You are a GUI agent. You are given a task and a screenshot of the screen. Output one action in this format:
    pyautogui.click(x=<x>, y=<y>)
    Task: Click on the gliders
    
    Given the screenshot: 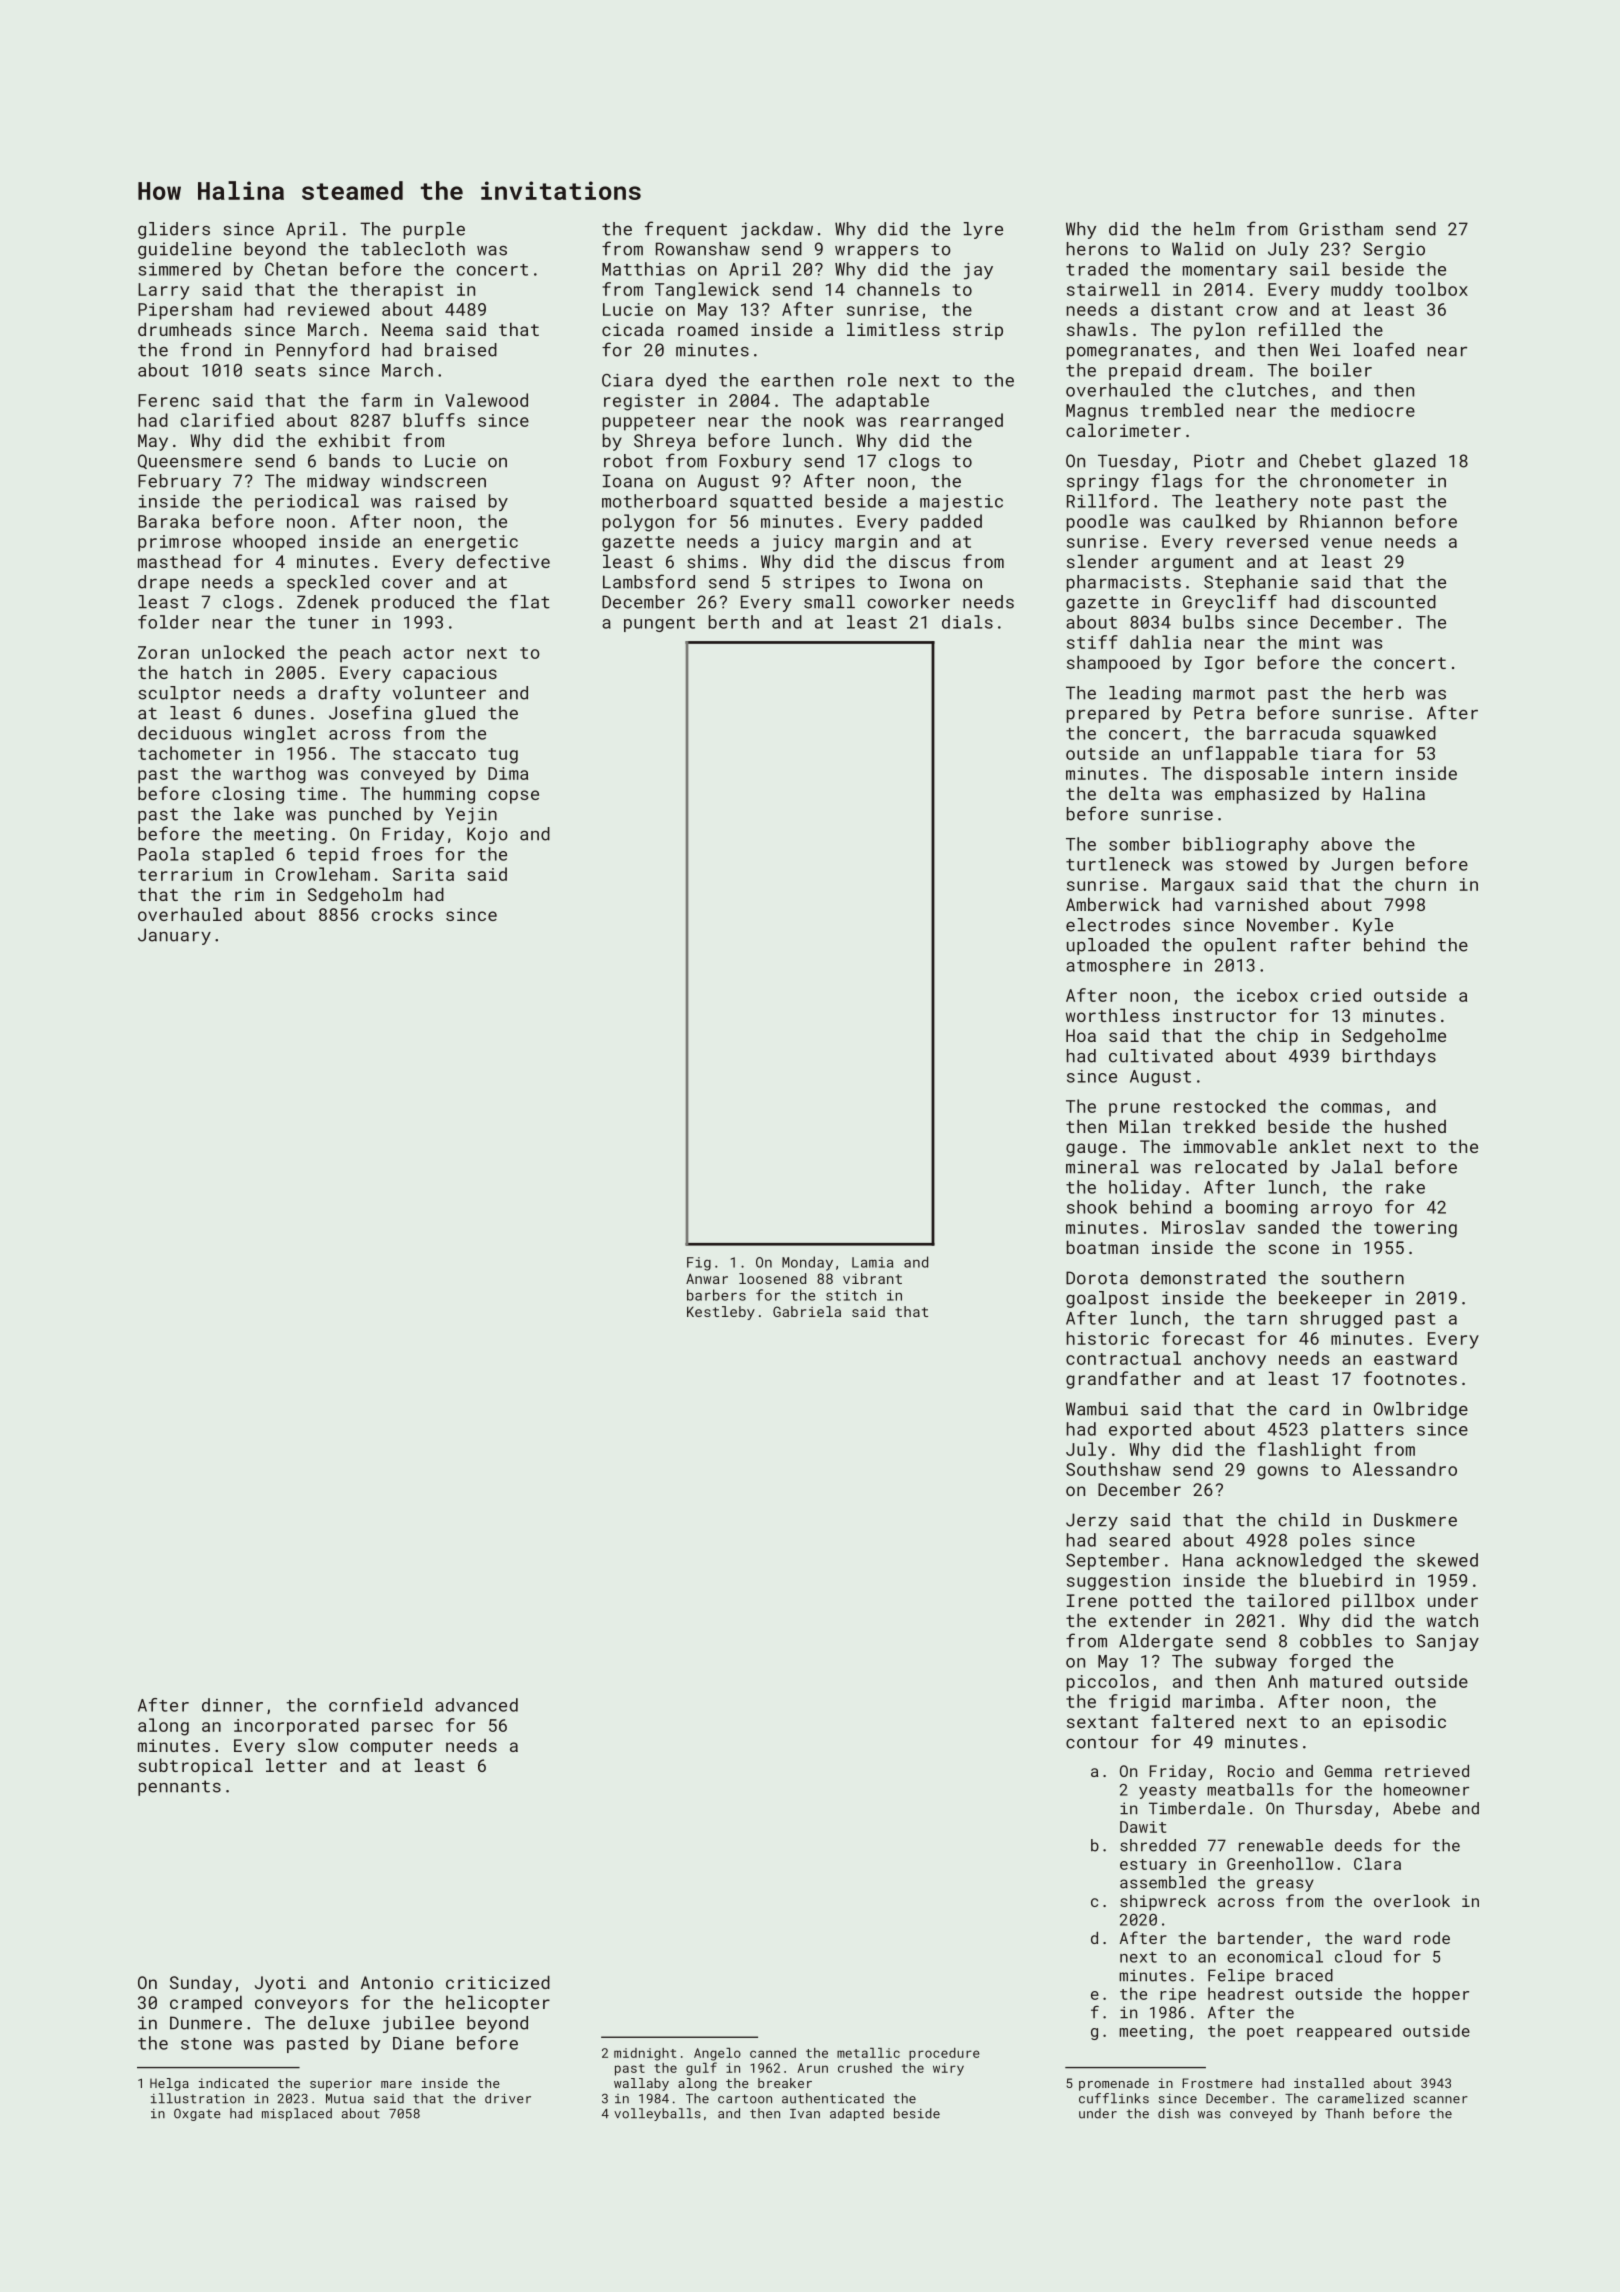 What is the action you would take?
    pyautogui.click(x=174, y=230)
